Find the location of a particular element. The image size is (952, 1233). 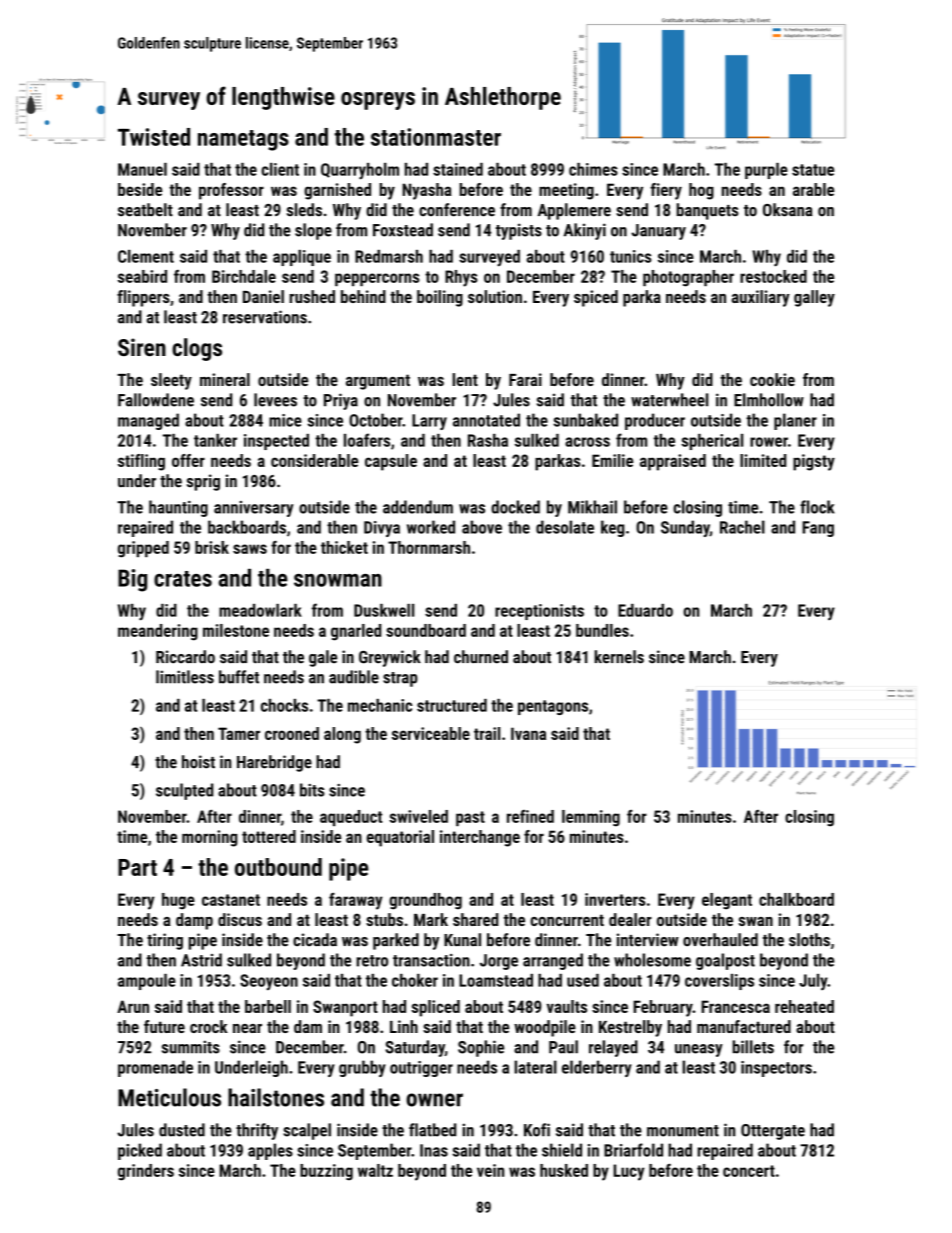

statue is located at coordinates (813, 170).
